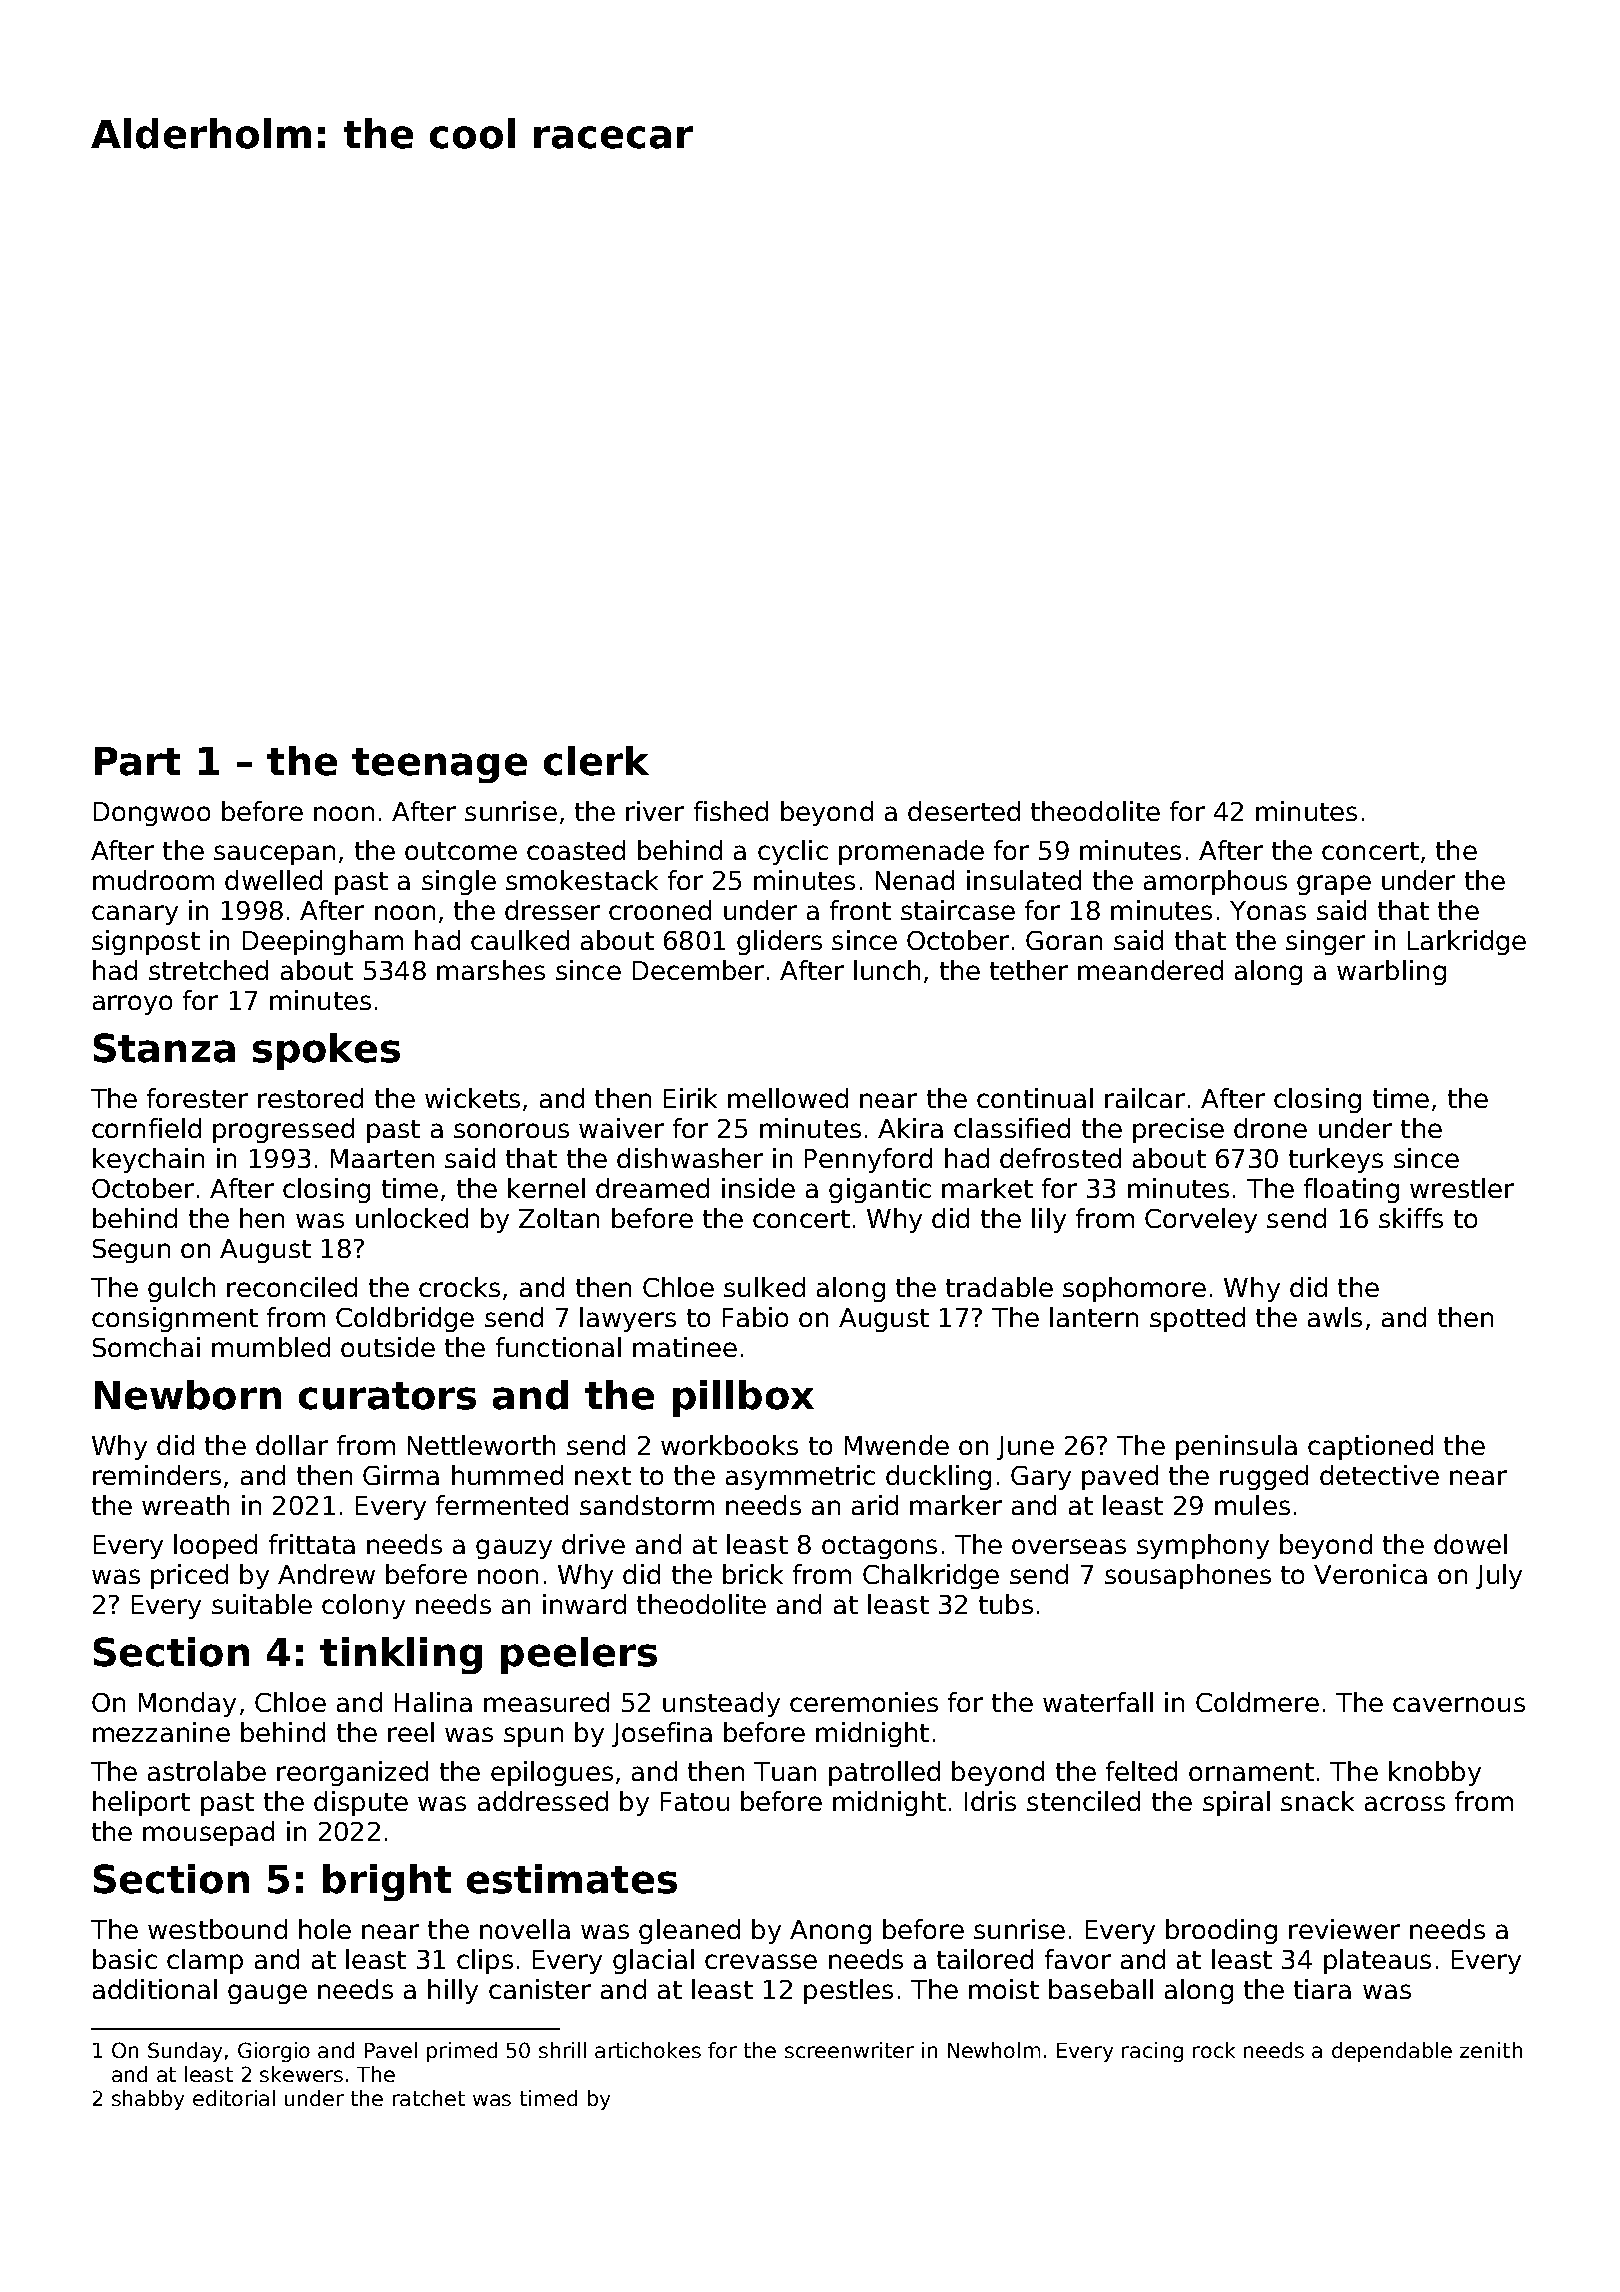  Describe the element at coordinates (439, 765) in the screenshot. I see `teenage` at that location.
